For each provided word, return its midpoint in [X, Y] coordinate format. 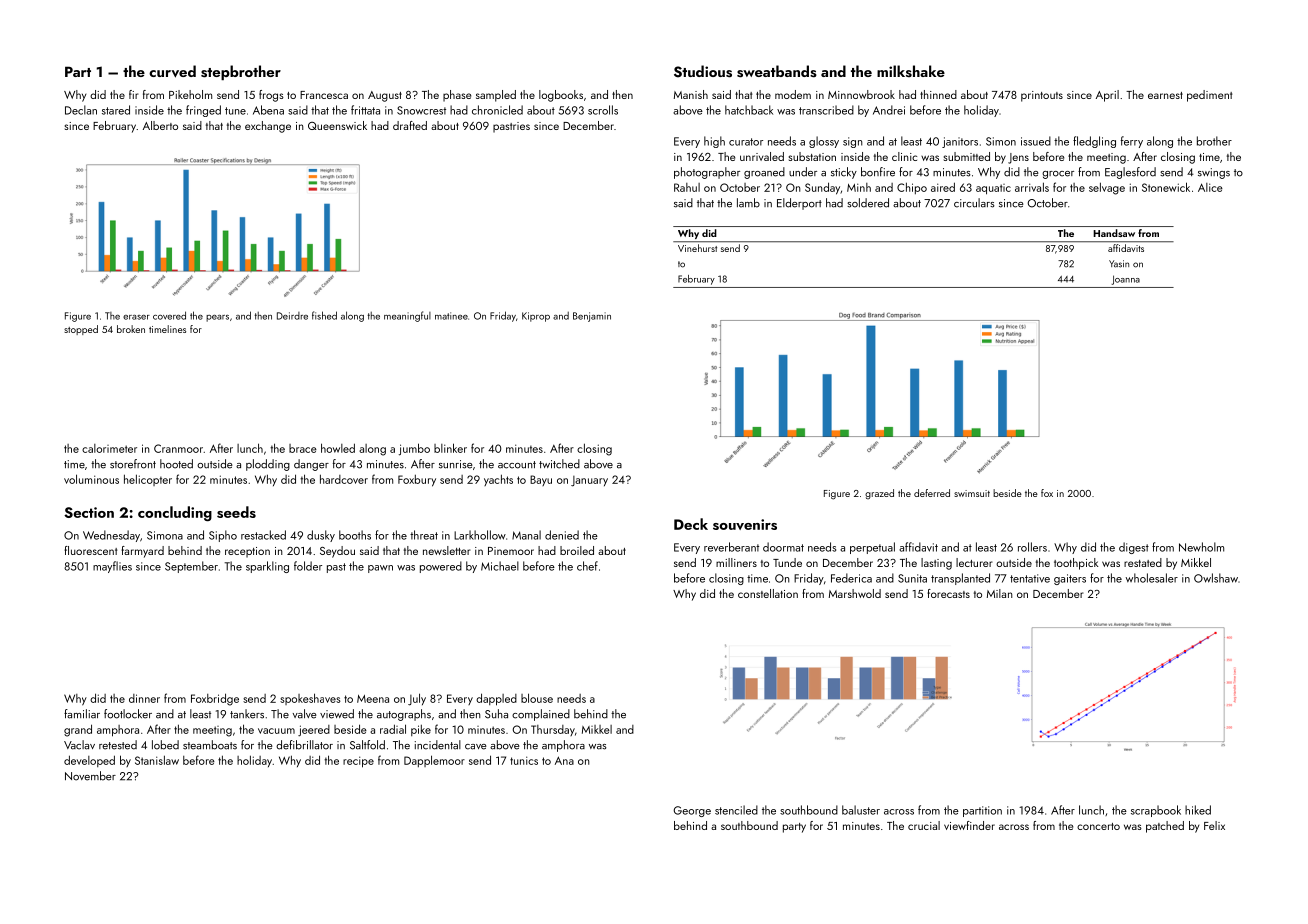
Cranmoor [178, 448]
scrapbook [1156, 811]
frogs [271, 96]
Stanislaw [157, 760]
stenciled [736, 810]
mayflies [112, 567]
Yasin [1119, 264]
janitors [960, 142]
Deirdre [292, 316]
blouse [537, 698]
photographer [707, 173]
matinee [451, 316]
